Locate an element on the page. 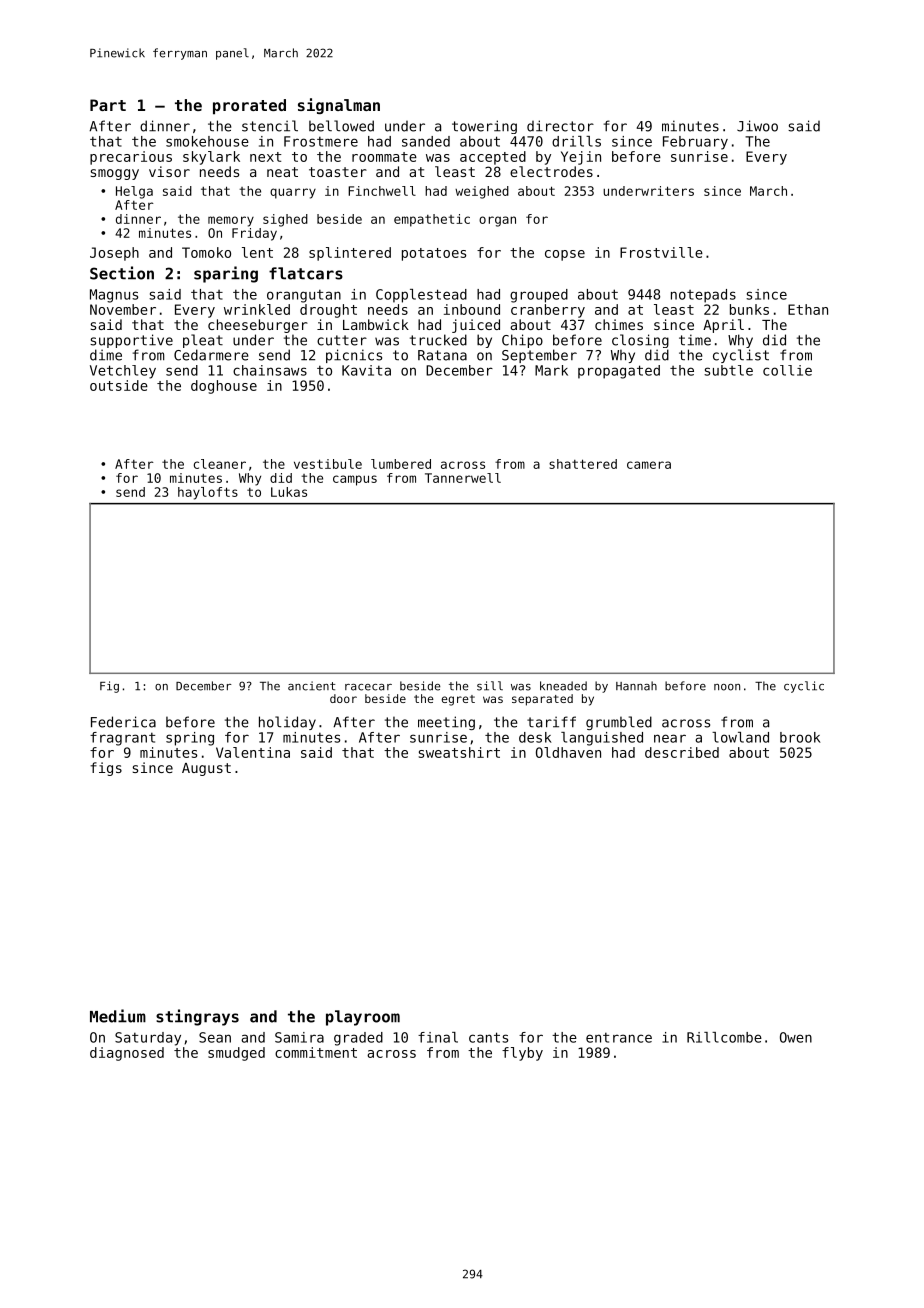 Image resolution: width=924 pixels, height=1308 pixels. desk is located at coordinates (535, 737).
